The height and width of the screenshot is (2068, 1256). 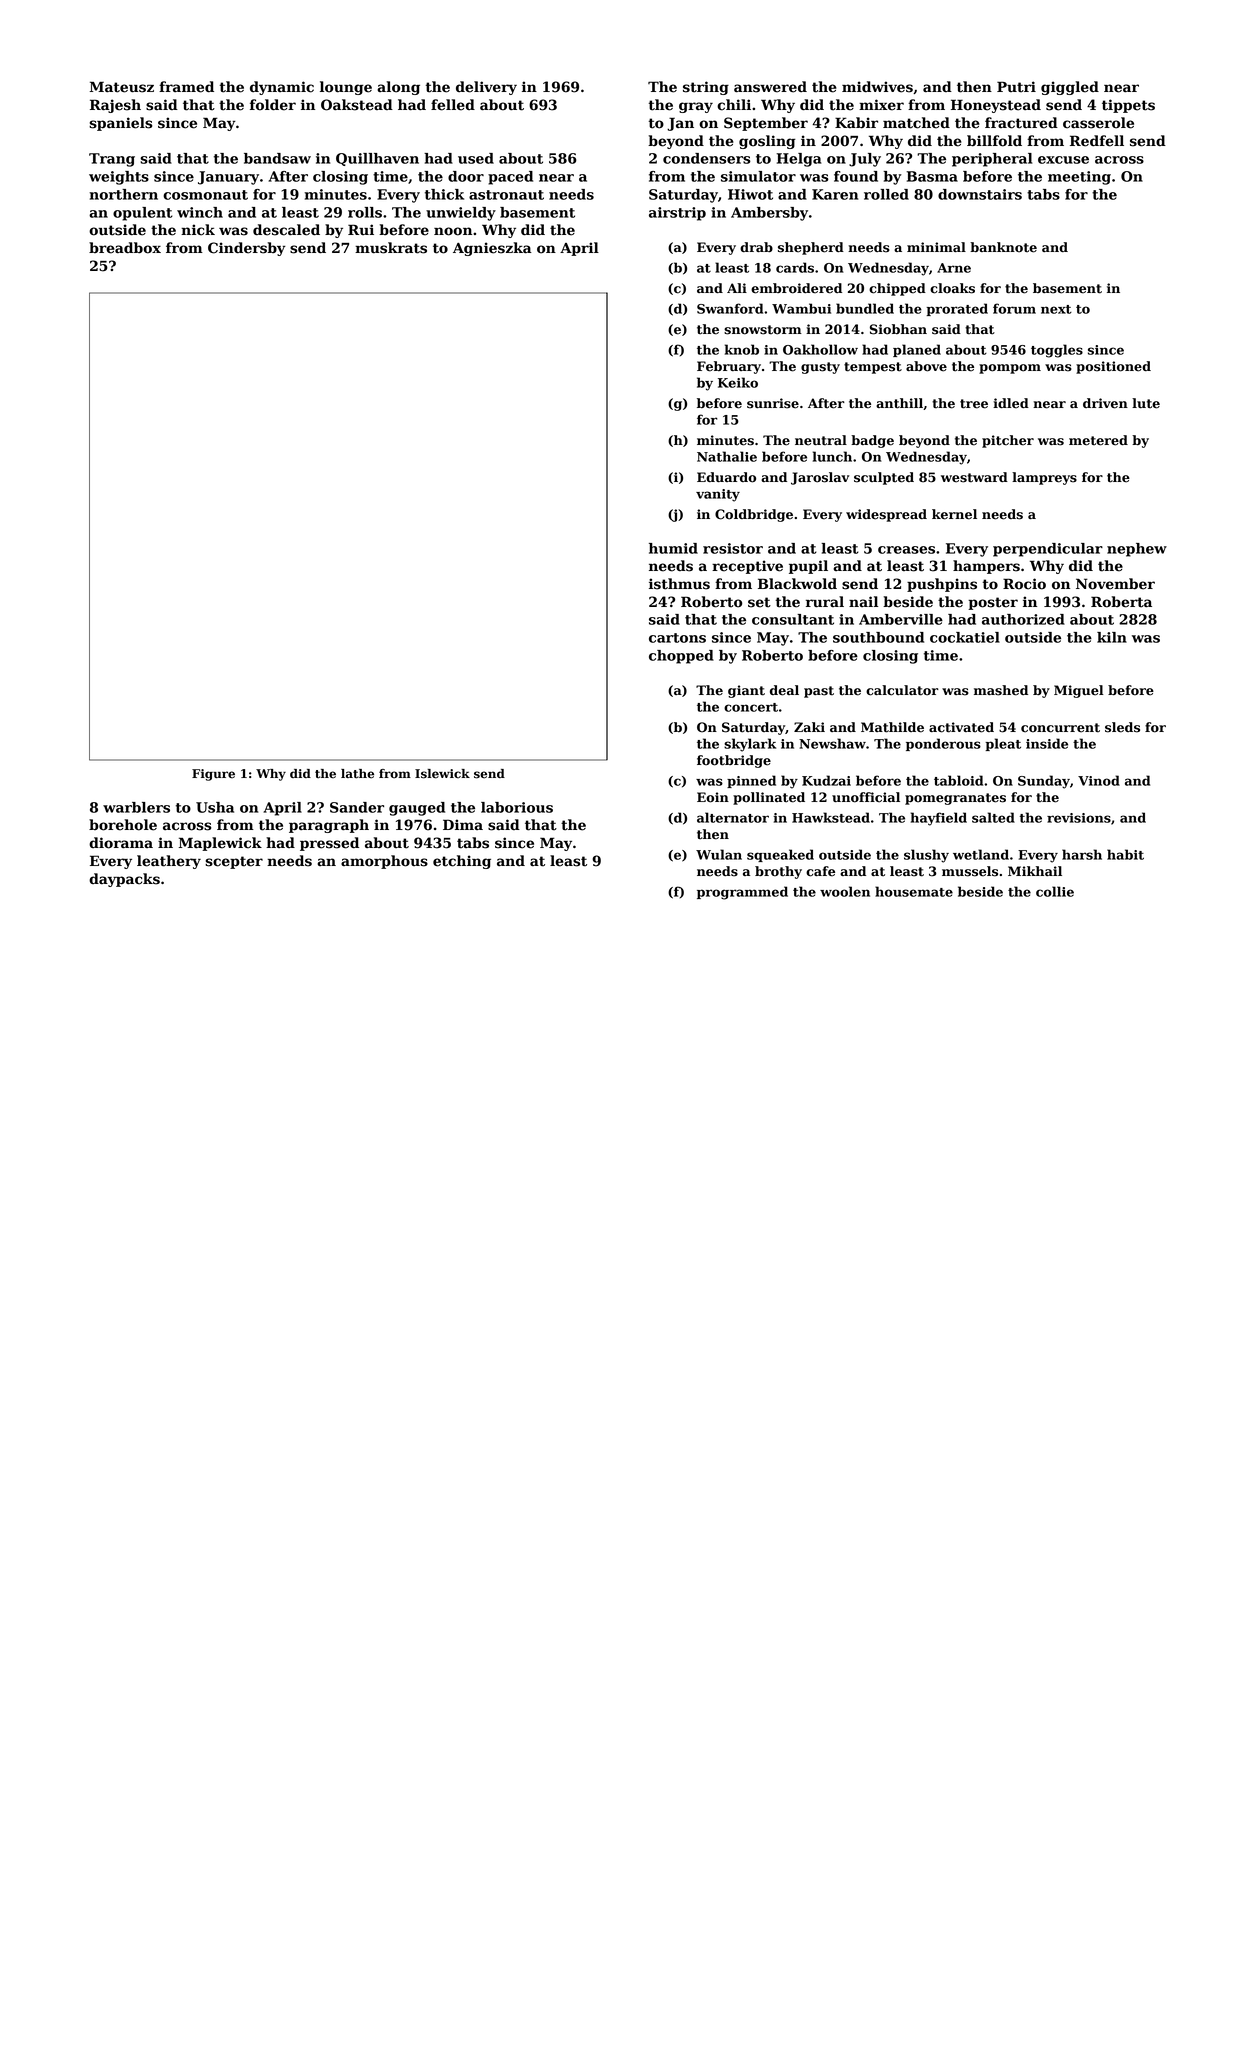 What do you see at coordinates (677, 214) in the screenshot?
I see `airstrip` at bounding box center [677, 214].
